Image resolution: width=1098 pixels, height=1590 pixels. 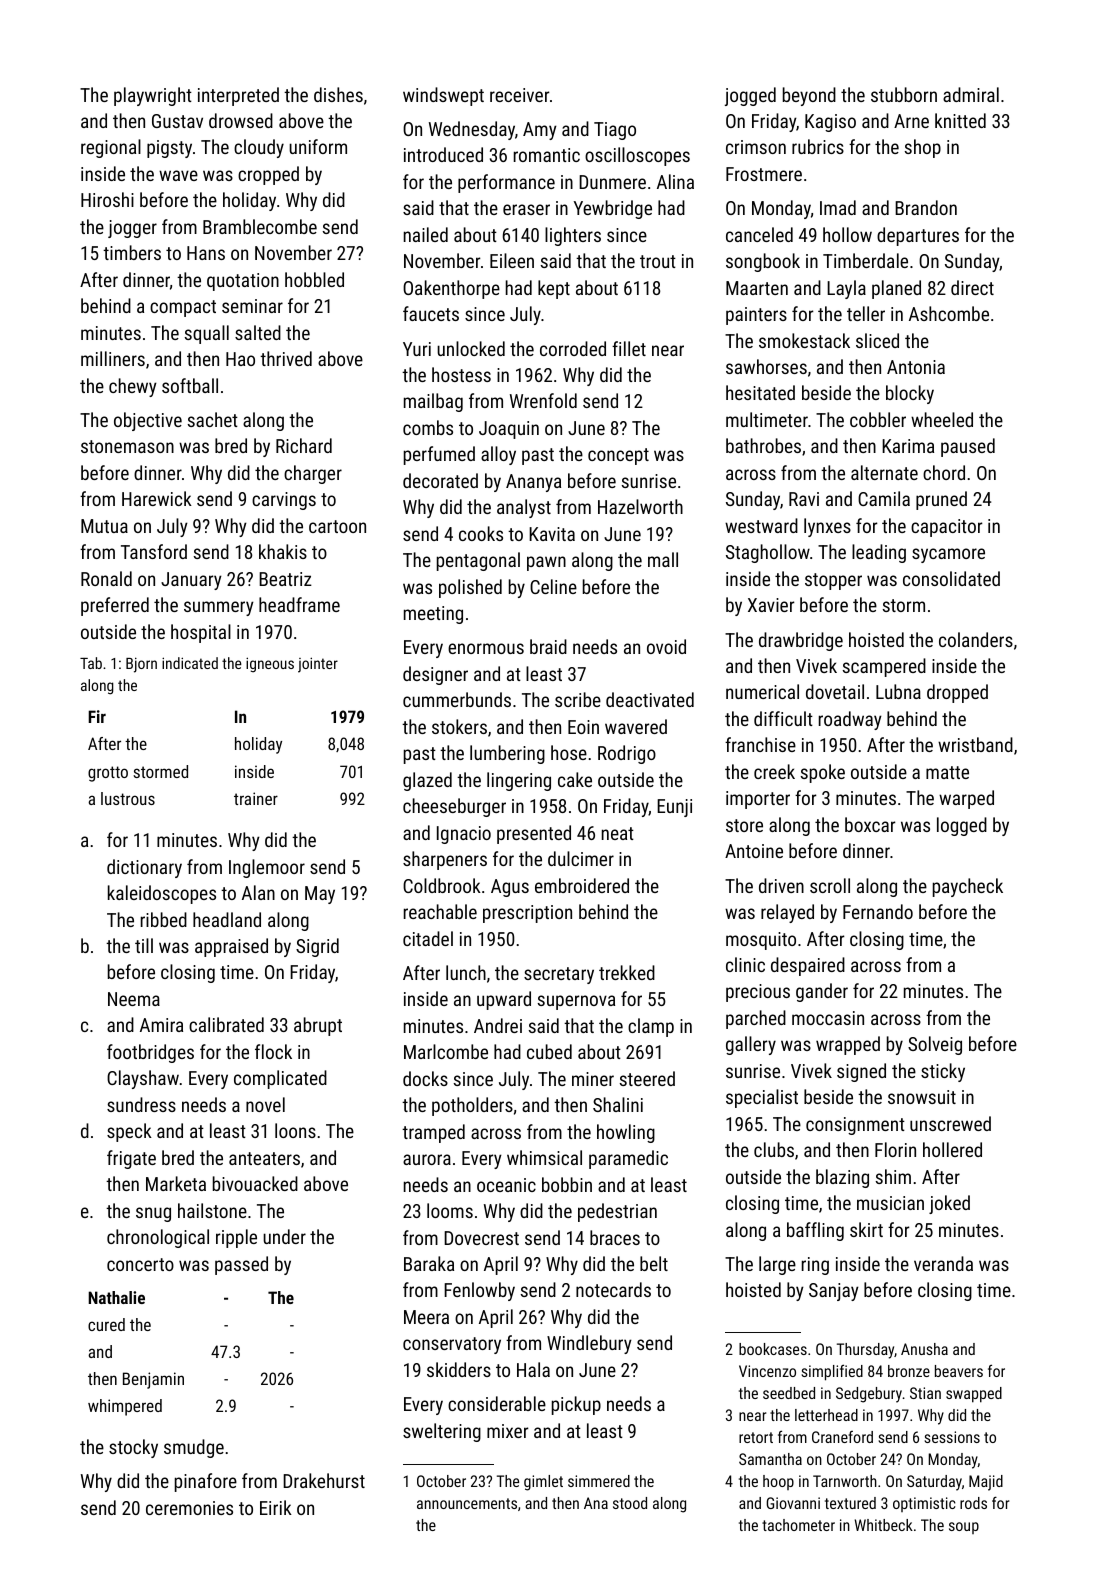 What do you see at coordinates (809, 96) in the screenshot?
I see `beyond` at bounding box center [809, 96].
